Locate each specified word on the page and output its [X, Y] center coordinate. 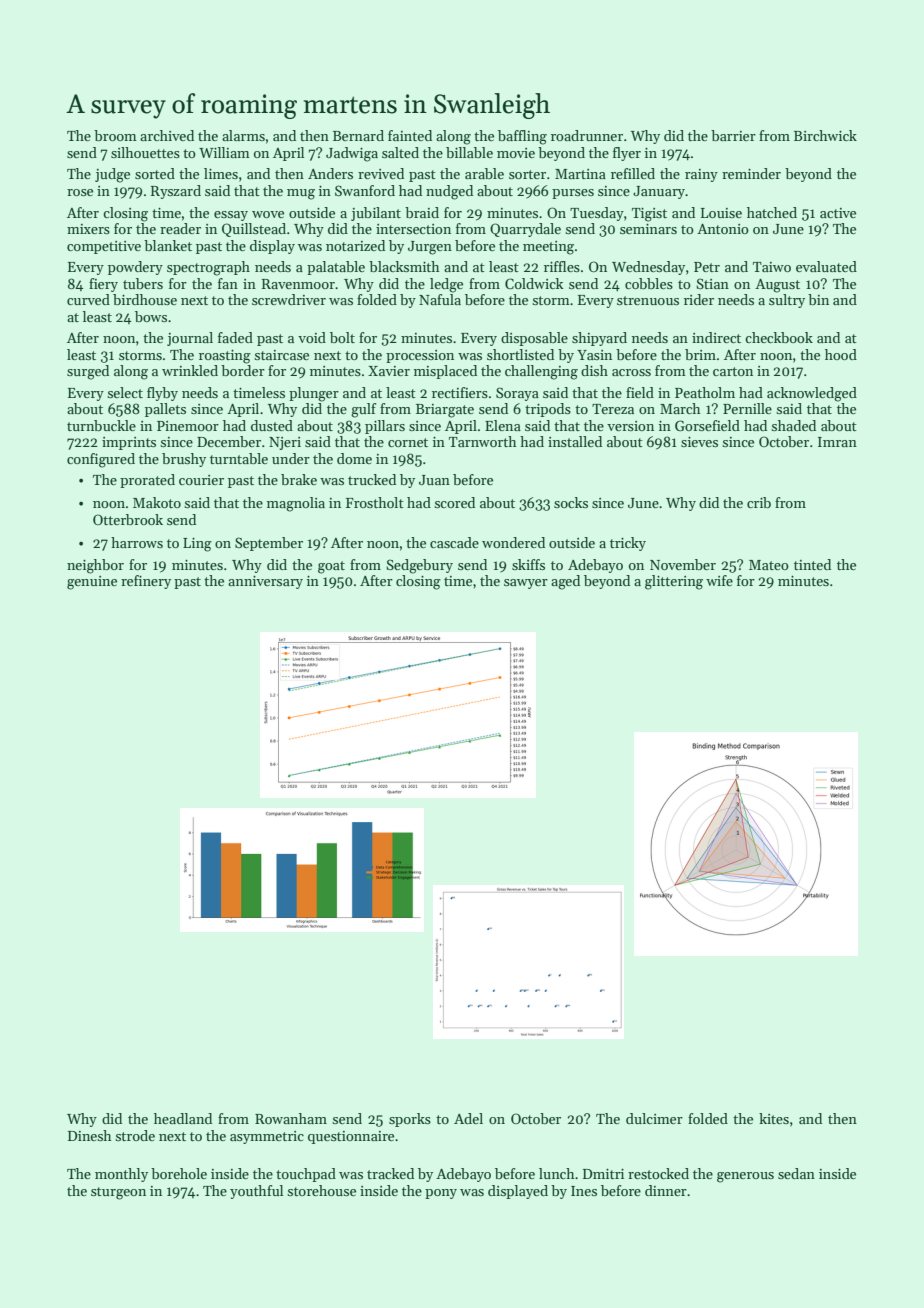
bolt [342, 337]
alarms [243, 135]
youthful [256, 1192]
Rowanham [291, 1118]
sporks [410, 1120]
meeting [548, 248]
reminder [751, 173]
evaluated [826, 266]
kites [774, 1118]
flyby [162, 394]
